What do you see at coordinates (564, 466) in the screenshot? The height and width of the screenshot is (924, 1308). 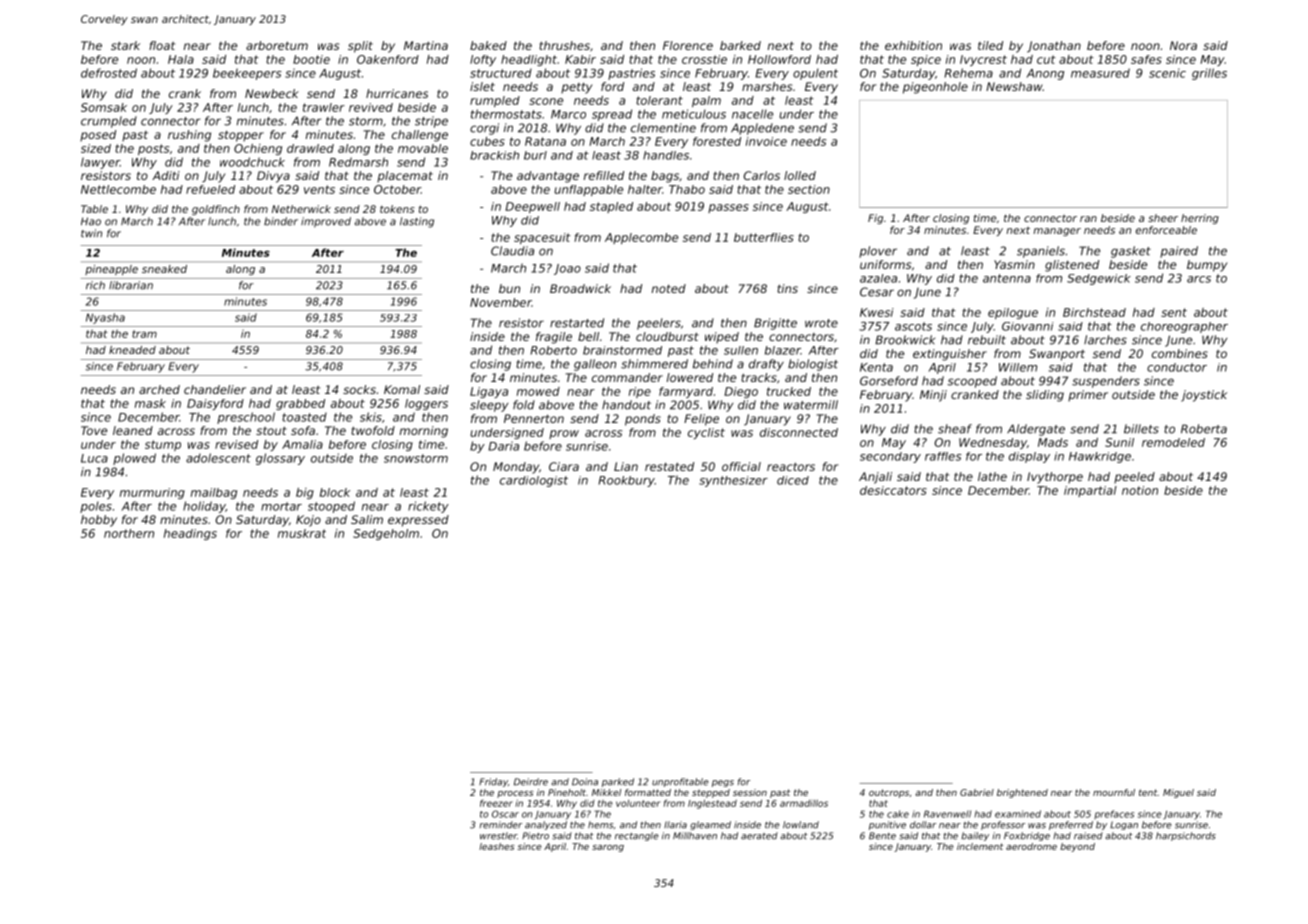 I see `Ciara` at bounding box center [564, 466].
